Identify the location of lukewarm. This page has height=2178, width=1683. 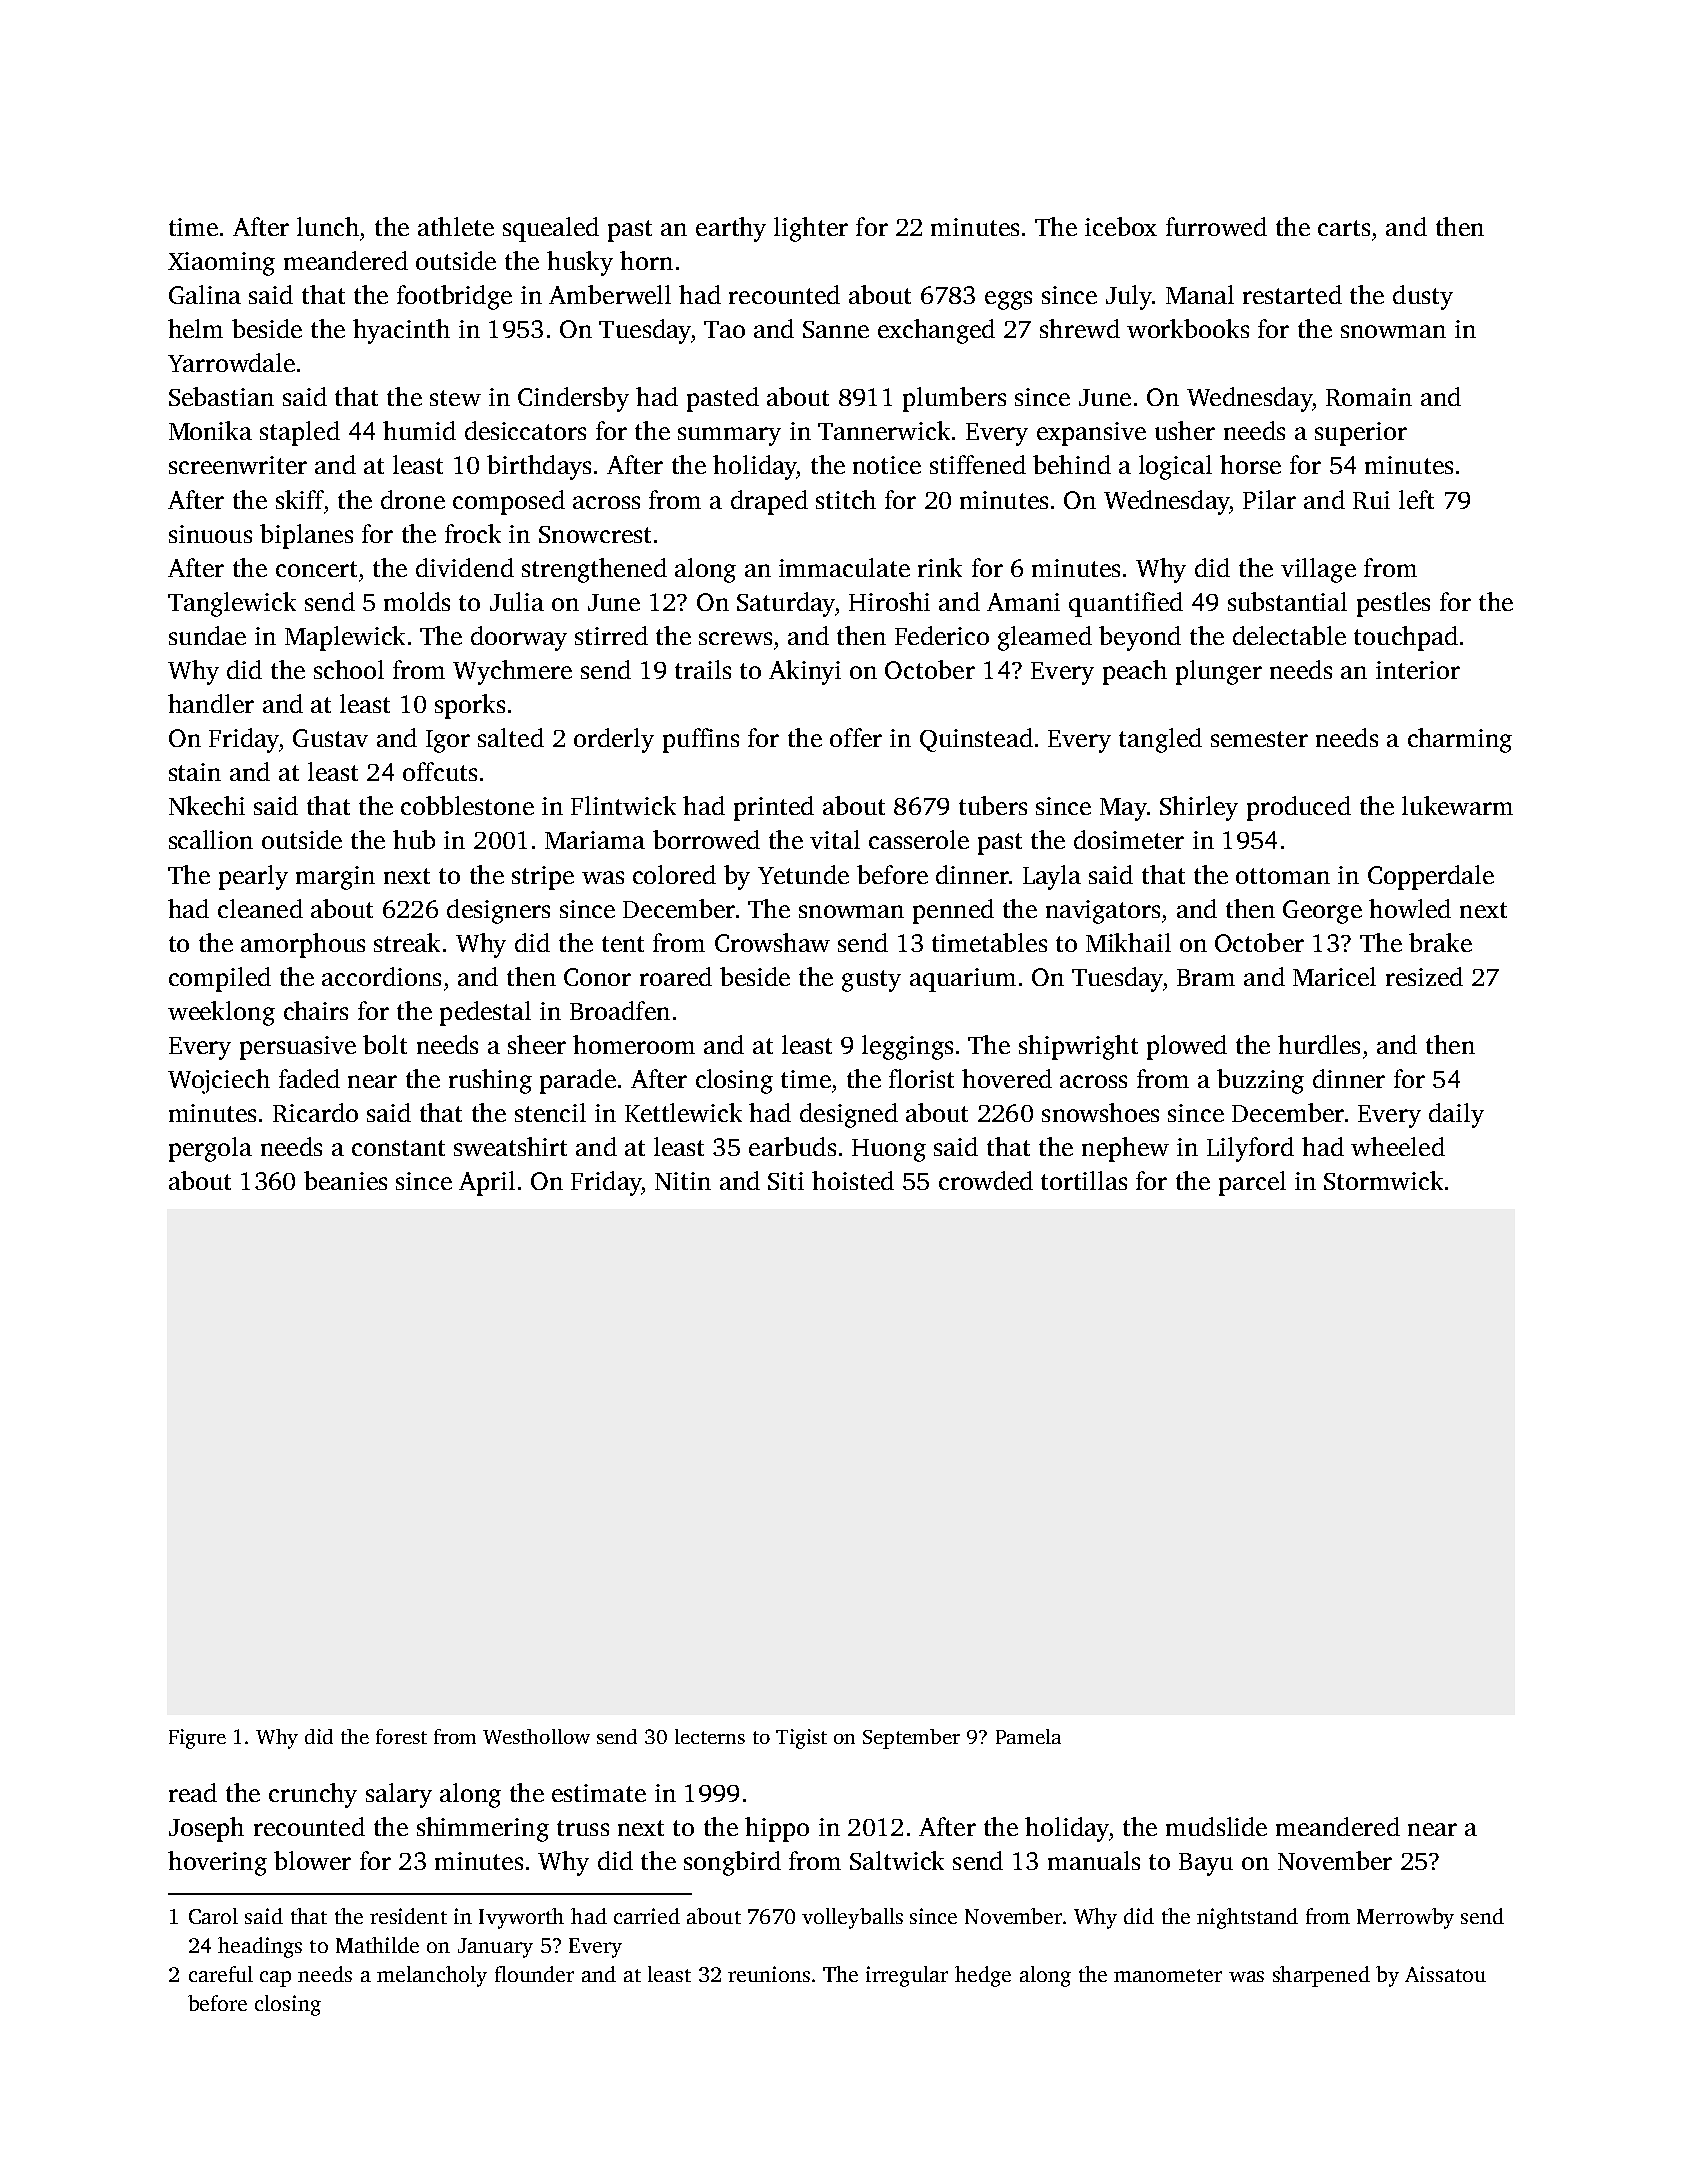
(1457, 805).
